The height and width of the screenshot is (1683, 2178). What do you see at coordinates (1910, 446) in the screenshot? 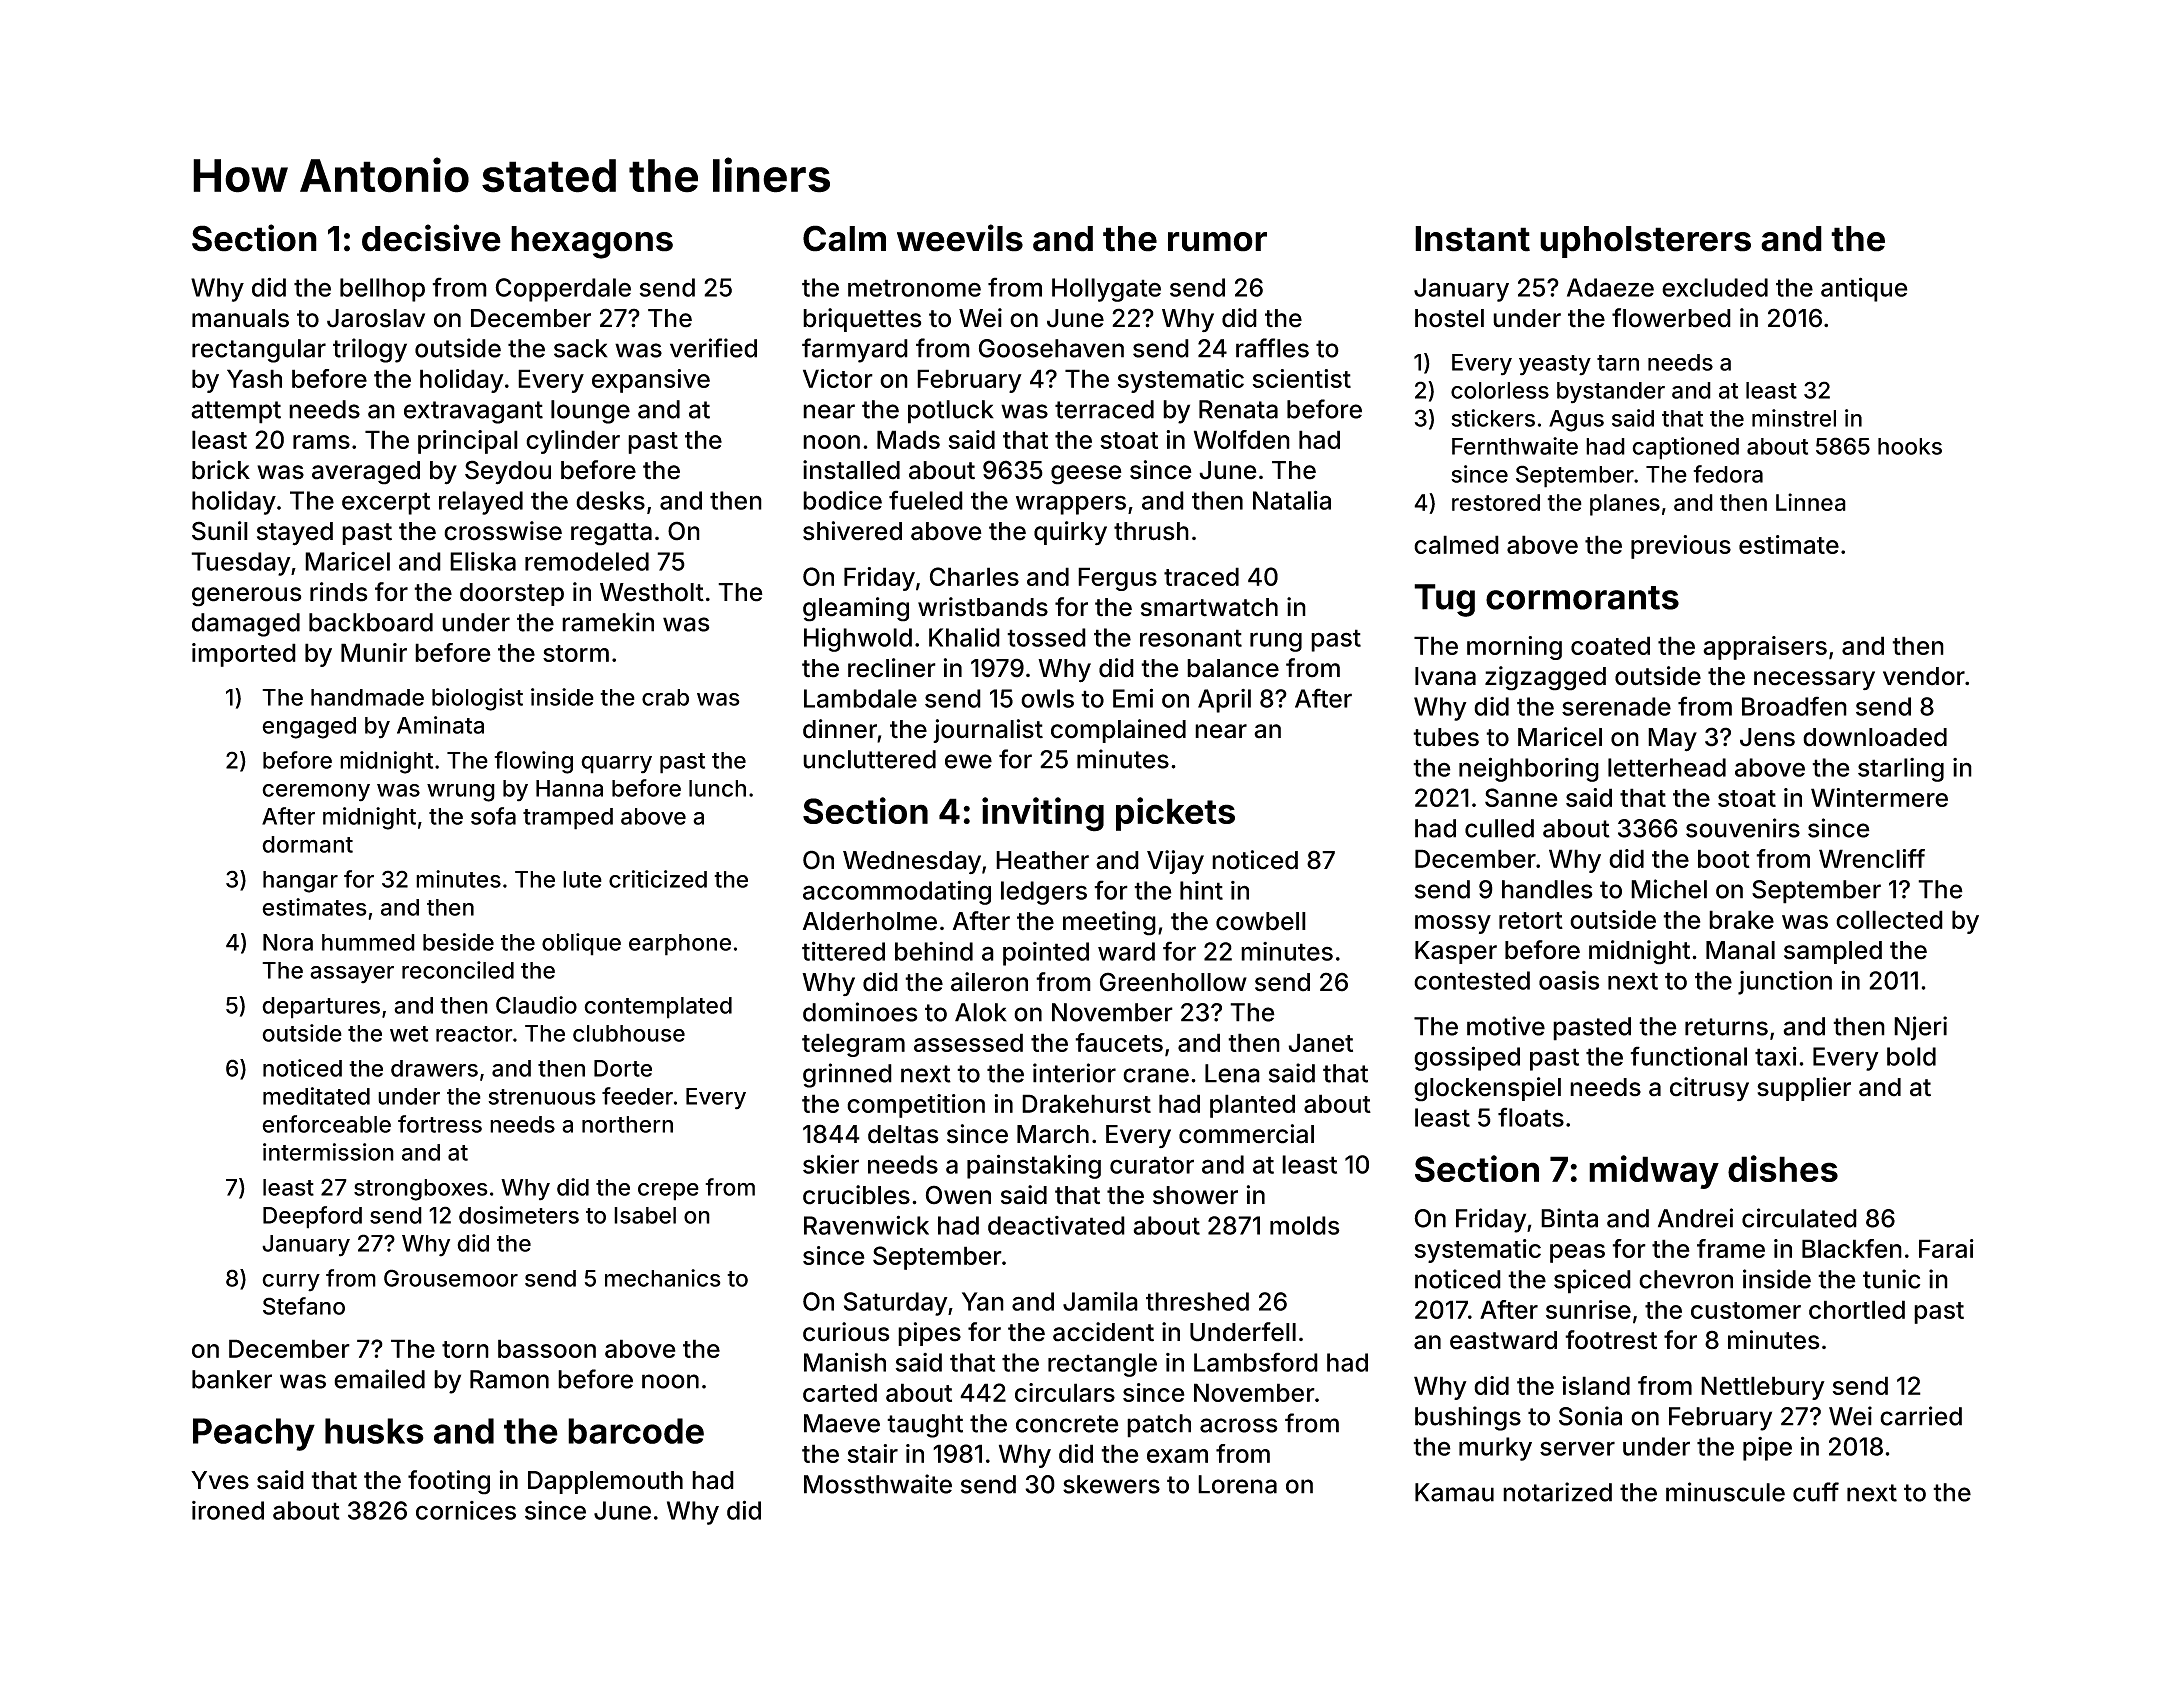
I see `hooks` at bounding box center [1910, 446].
